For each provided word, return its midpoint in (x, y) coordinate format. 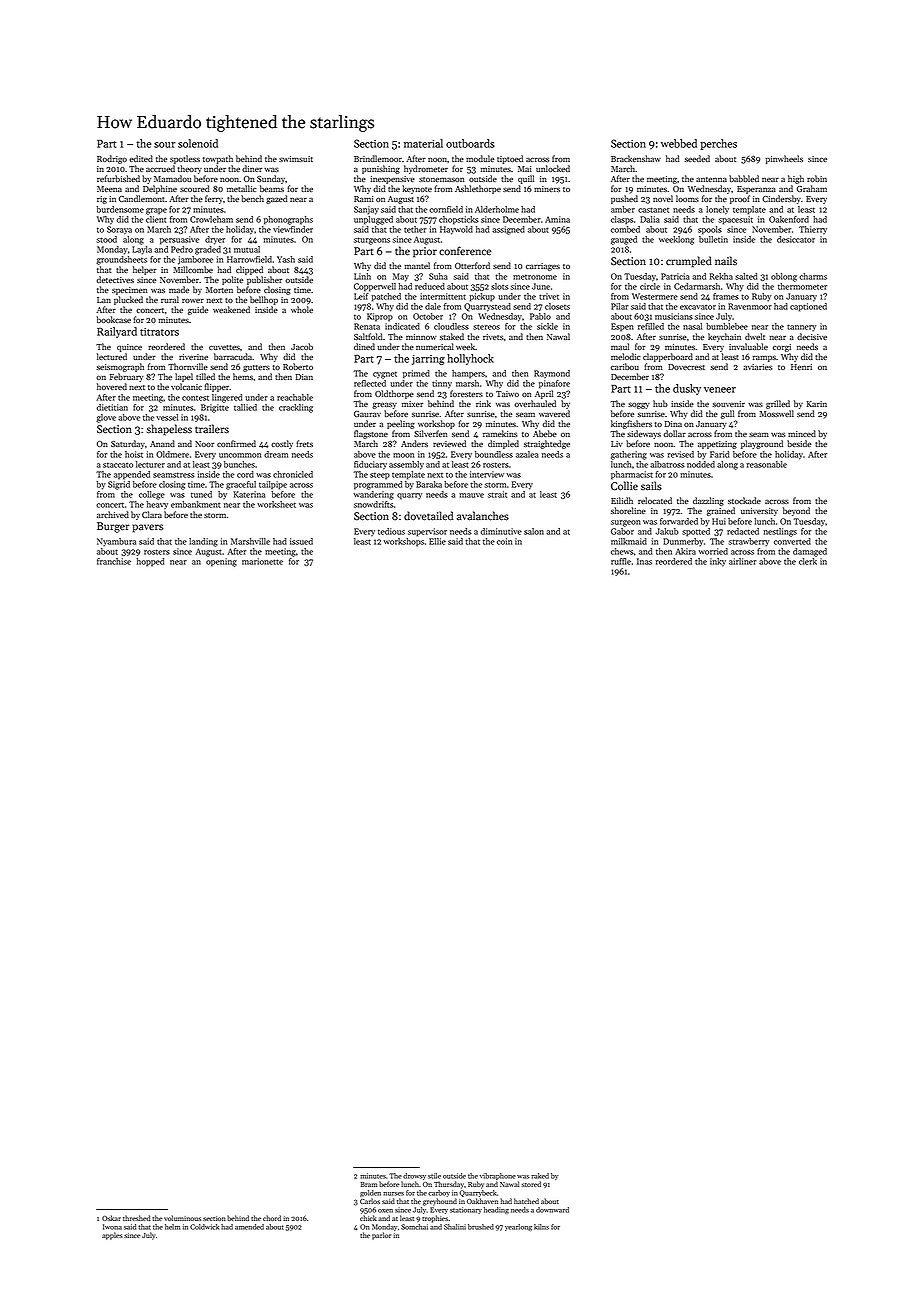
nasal (692, 326)
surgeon (626, 523)
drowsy (414, 1176)
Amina (557, 219)
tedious (391, 531)
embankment (195, 504)
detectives (115, 279)
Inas (644, 561)
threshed (136, 1218)
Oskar (111, 1218)
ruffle (621, 561)
